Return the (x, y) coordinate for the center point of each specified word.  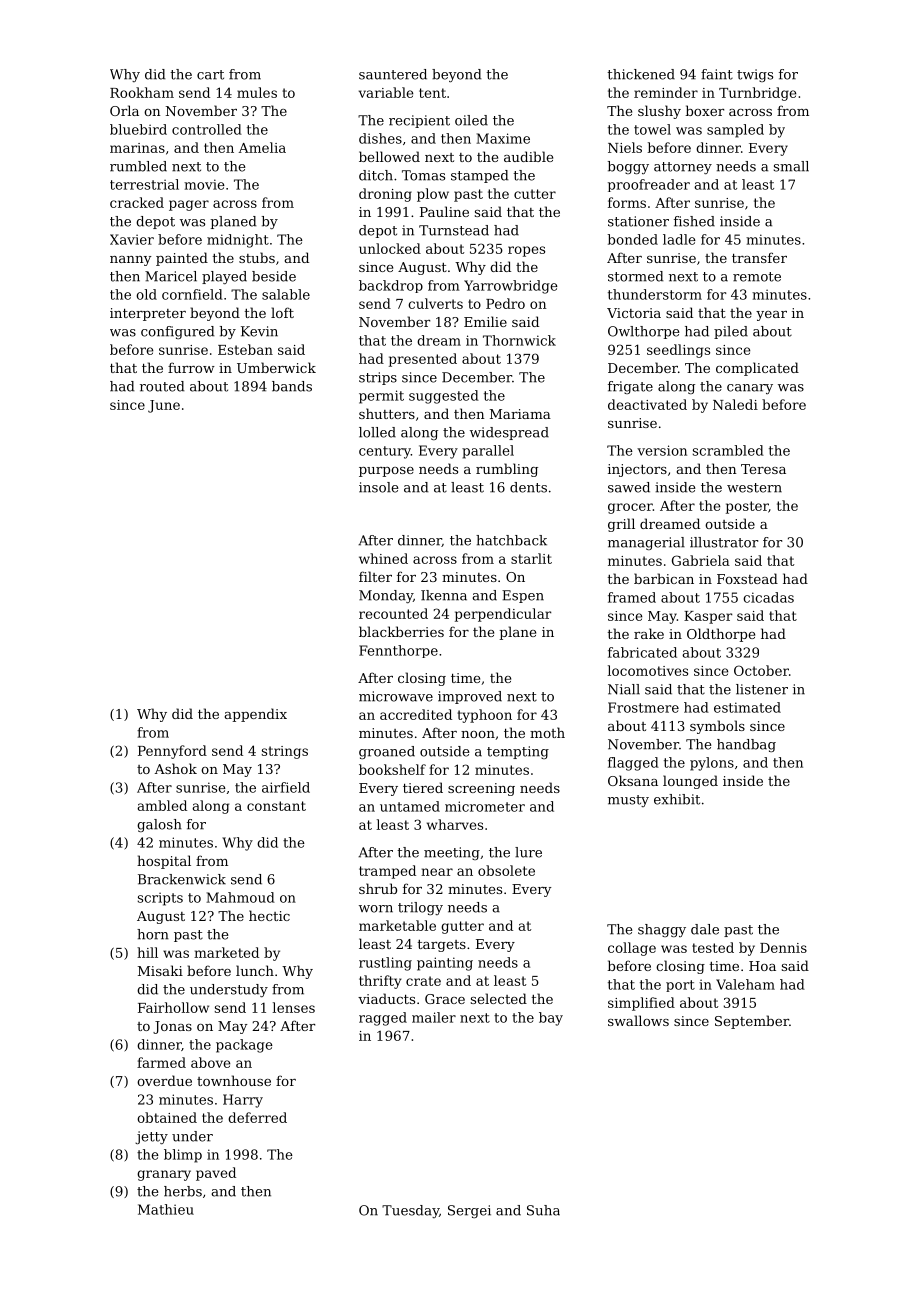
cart (210, 75)
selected (499, 998)
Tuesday (410, 1211)
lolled (377, 432)
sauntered (393, 74)
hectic (269, 915)
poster (747, 507)
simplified (641, 1004)
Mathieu (166, 1209)
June (164, 406)
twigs (755, 75)
